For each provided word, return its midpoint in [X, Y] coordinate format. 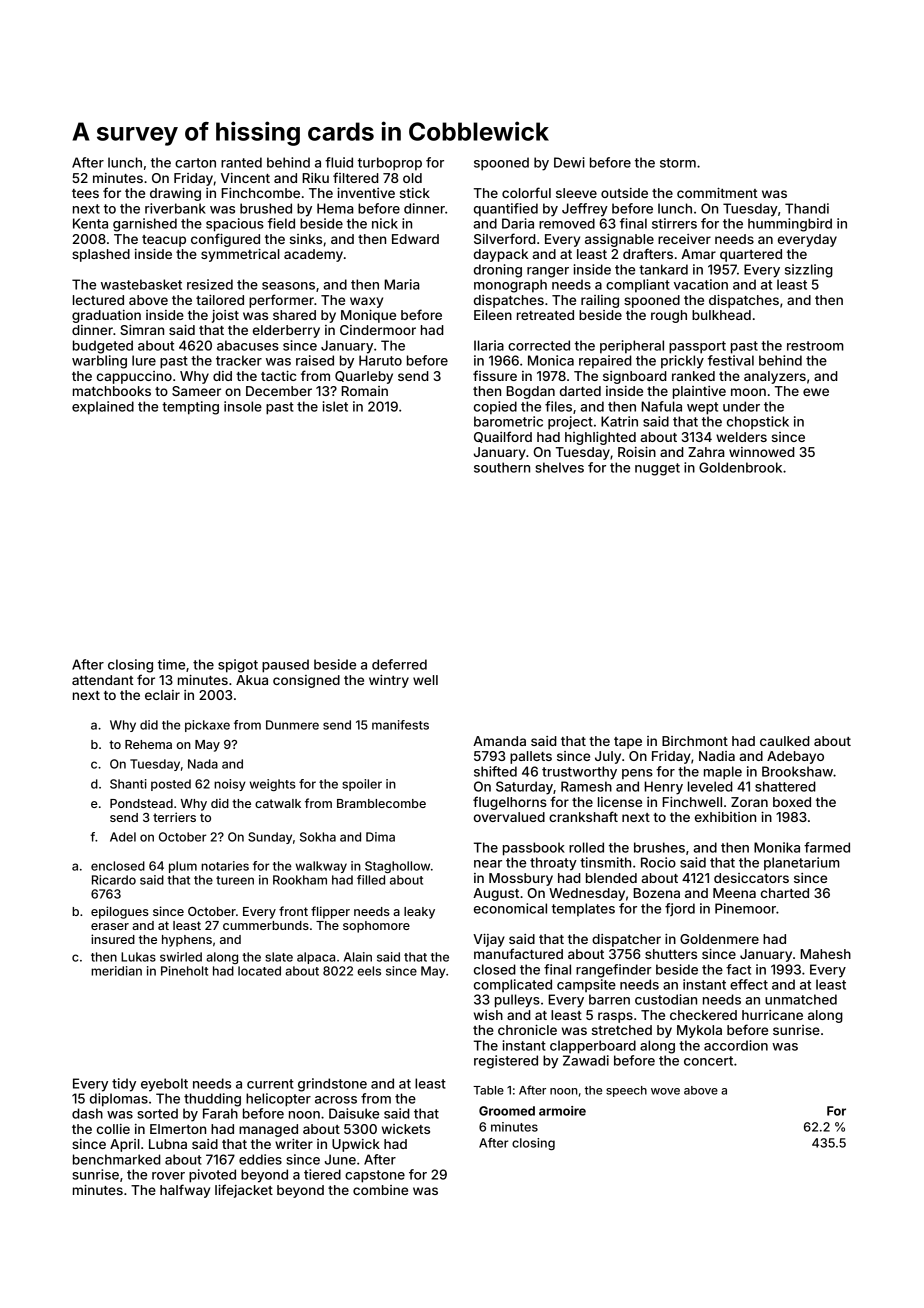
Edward [415, 239]
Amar [698, 254]
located [259, 971]
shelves [559, 467]
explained [103, 408]
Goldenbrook [740, 467]
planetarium [802, 863]
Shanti [128, 784]
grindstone [332, 1085]
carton [195, 163]
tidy [124, 1085]
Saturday [524, 788]
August [496, 894]
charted [785, 893]
